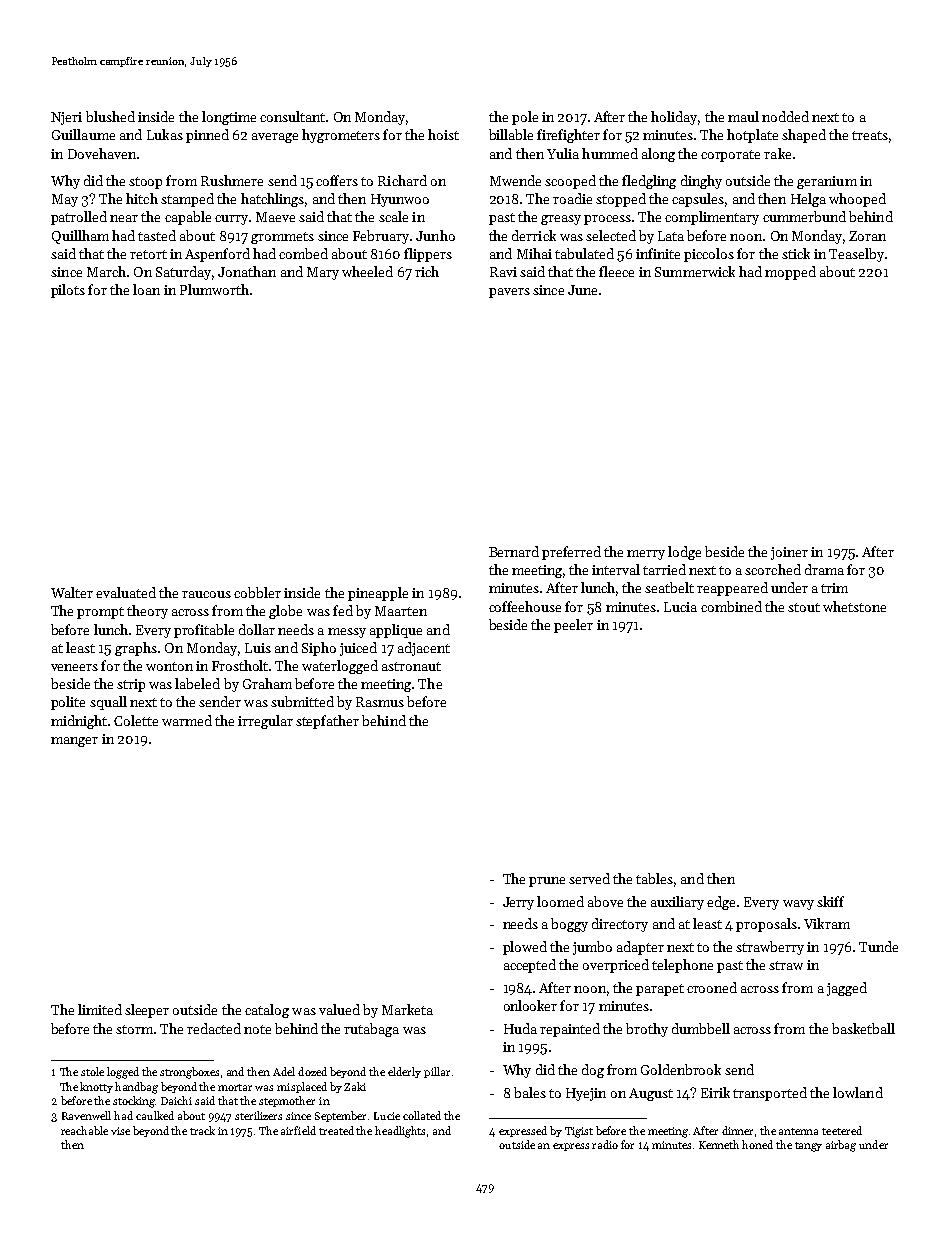 The height and width of the screenshot is (1233, 952). Describe the element at coordinates (240, 665) in the screenshot. I see `Frostholt` at that location.
